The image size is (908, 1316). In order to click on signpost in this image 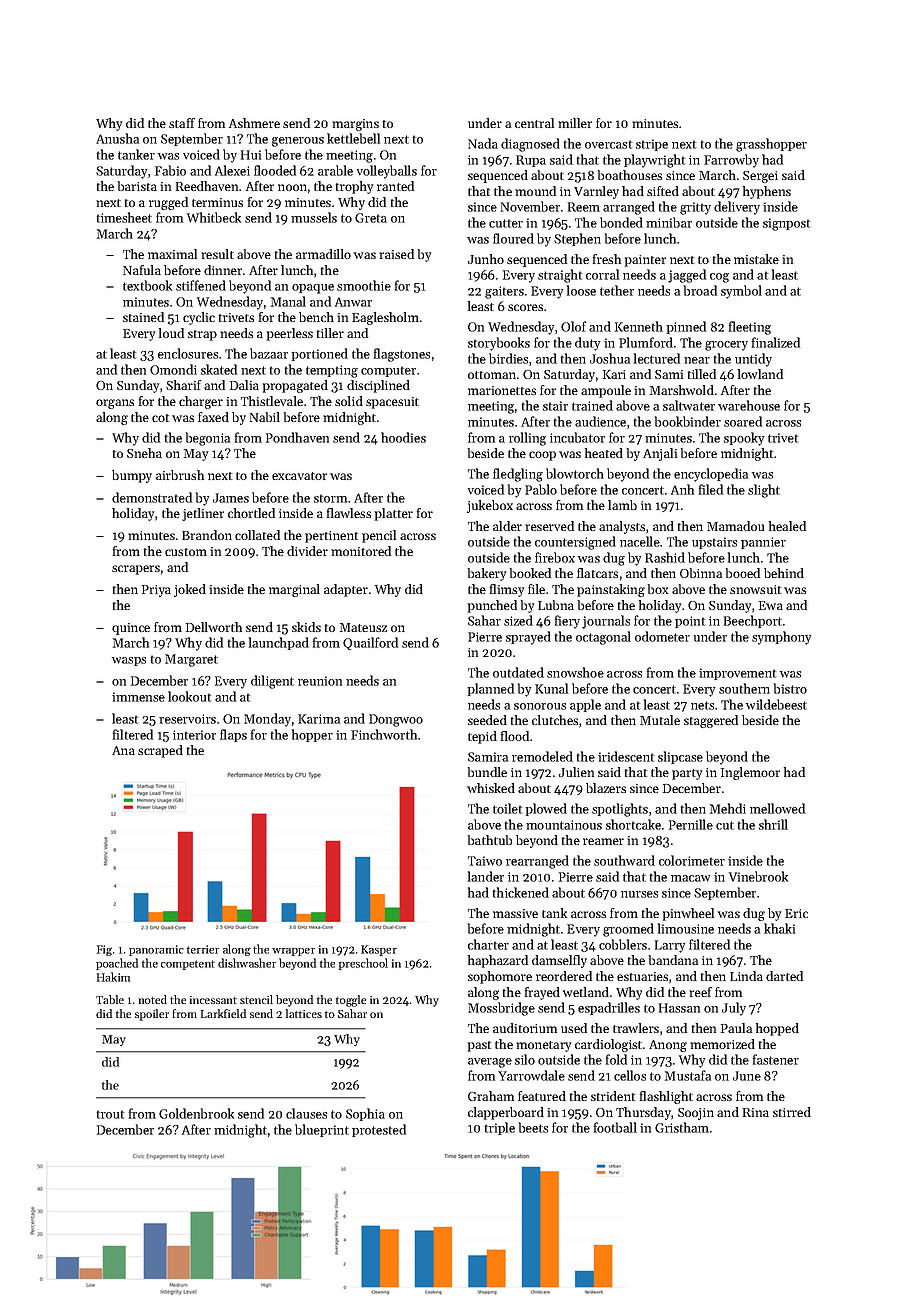, I will do `click(786, 224)`.
